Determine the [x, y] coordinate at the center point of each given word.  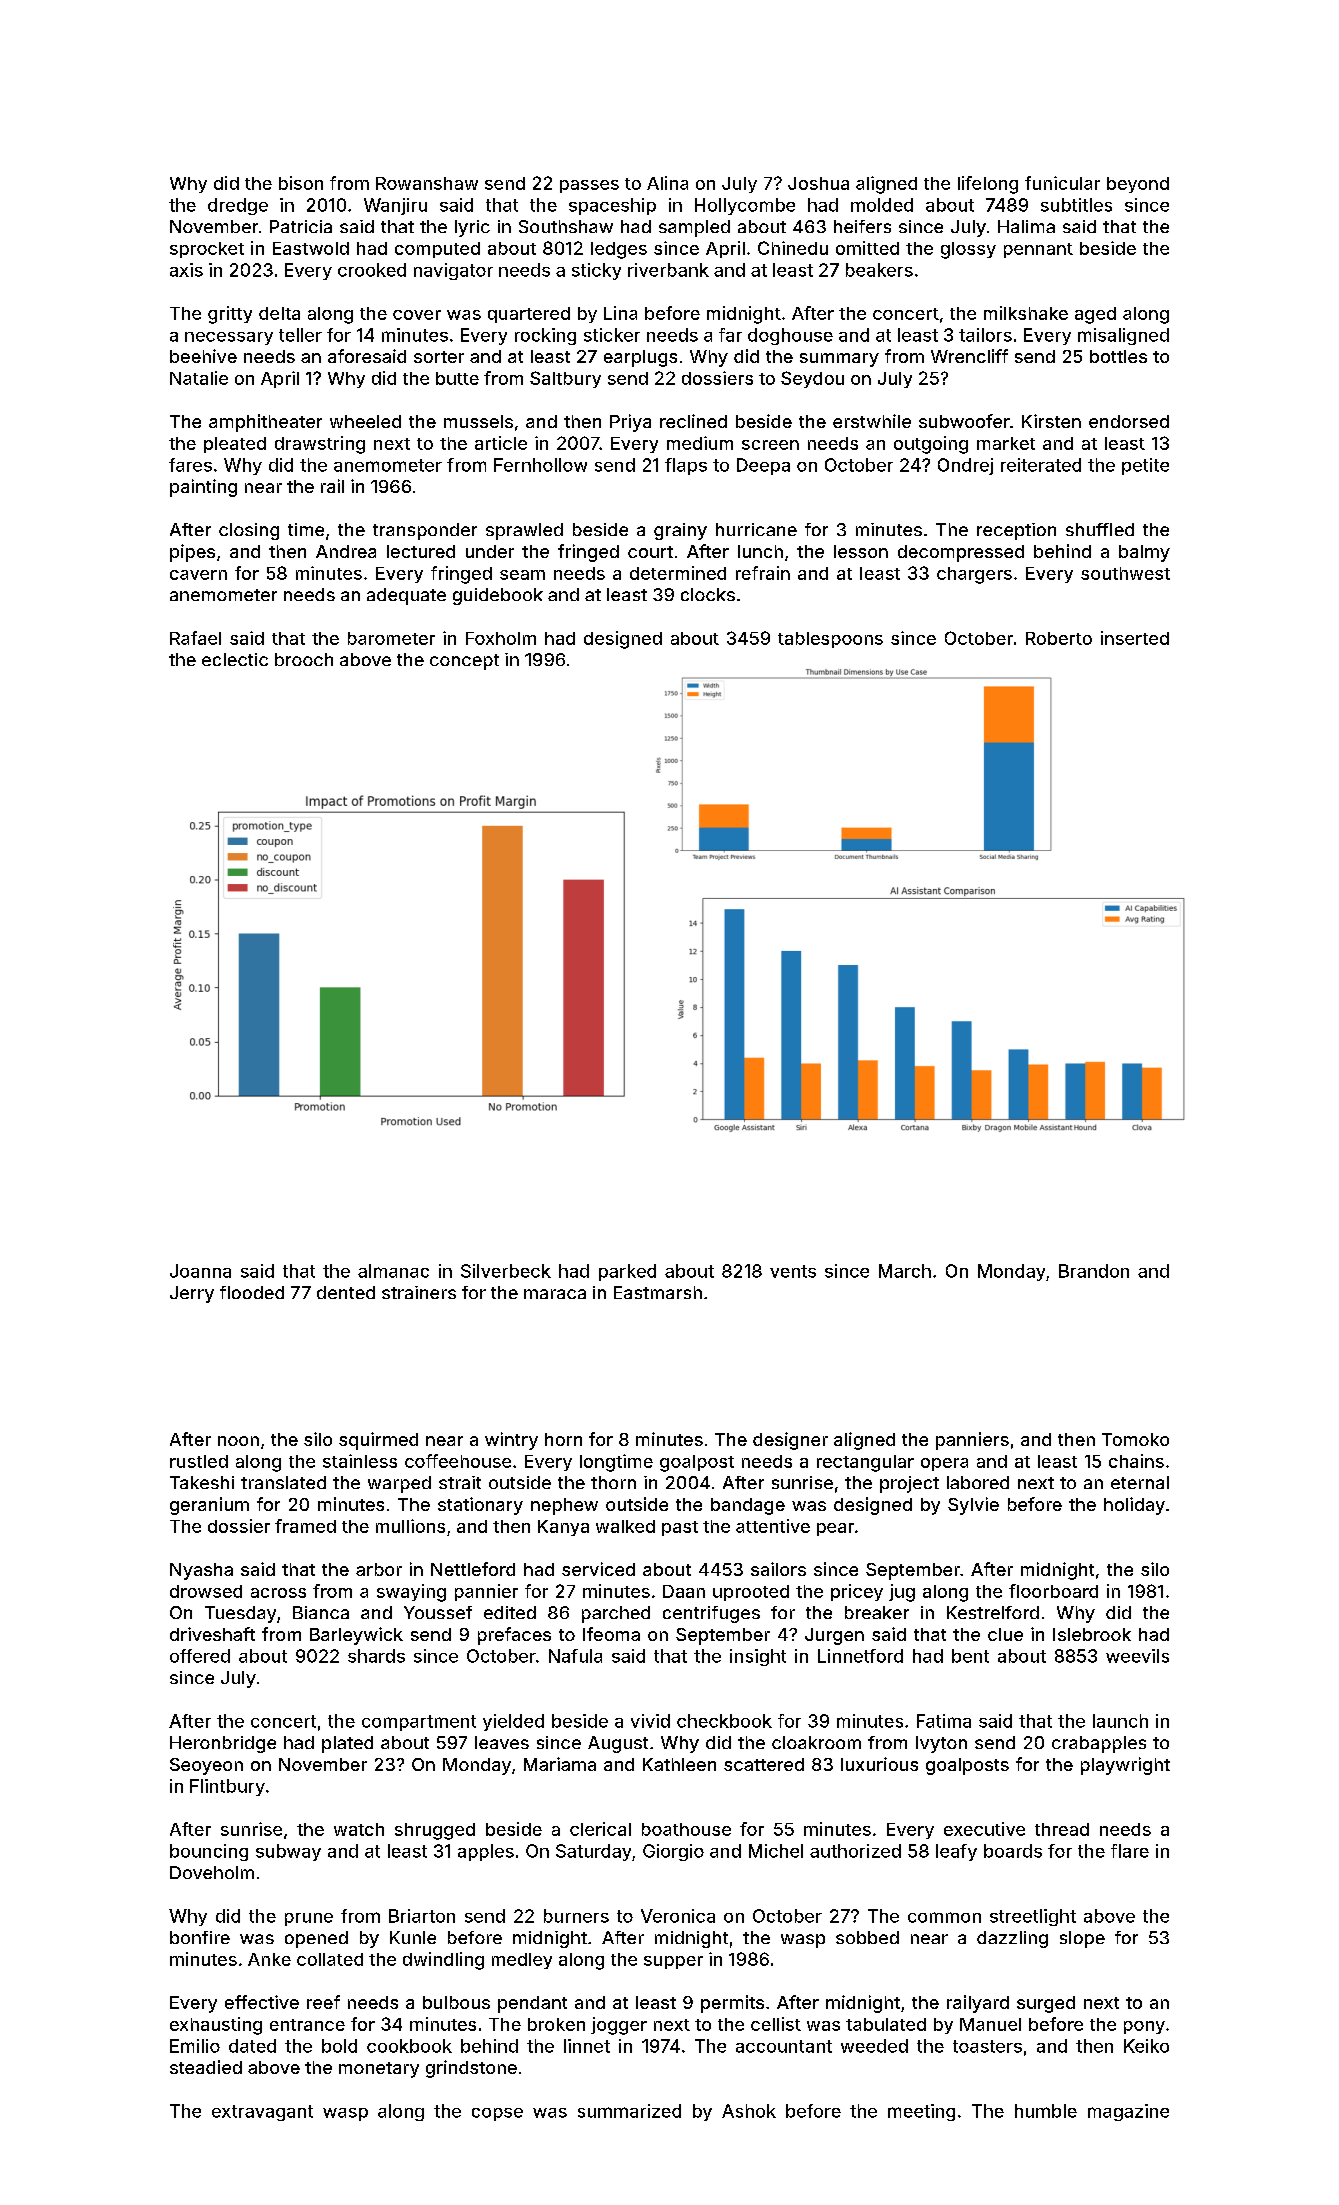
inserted [1135, 638]
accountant [784, 2046]
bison [301, 183]
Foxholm [501, 638]
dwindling [443, 1961]
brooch [304, 659]
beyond [1138, 185]
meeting [921, 2112]
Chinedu [793, 248]
